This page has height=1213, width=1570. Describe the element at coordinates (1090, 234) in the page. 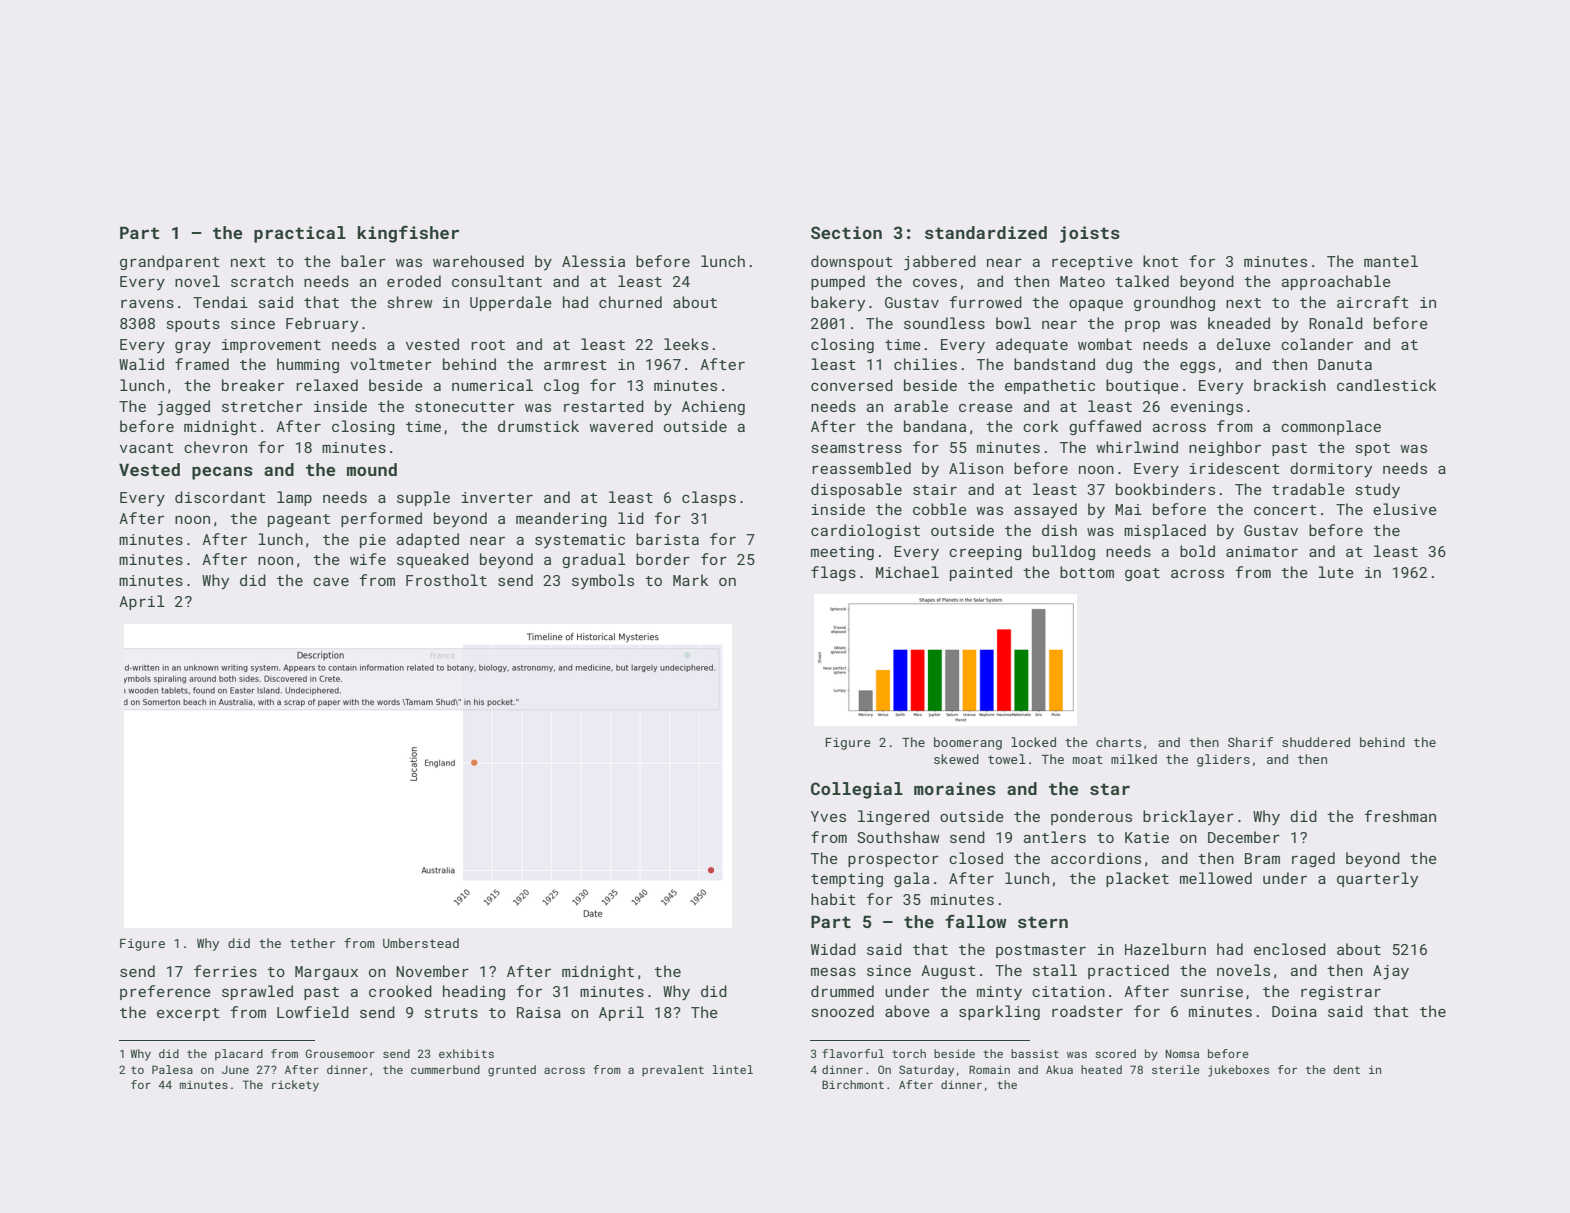

I see `joists` at that location.
